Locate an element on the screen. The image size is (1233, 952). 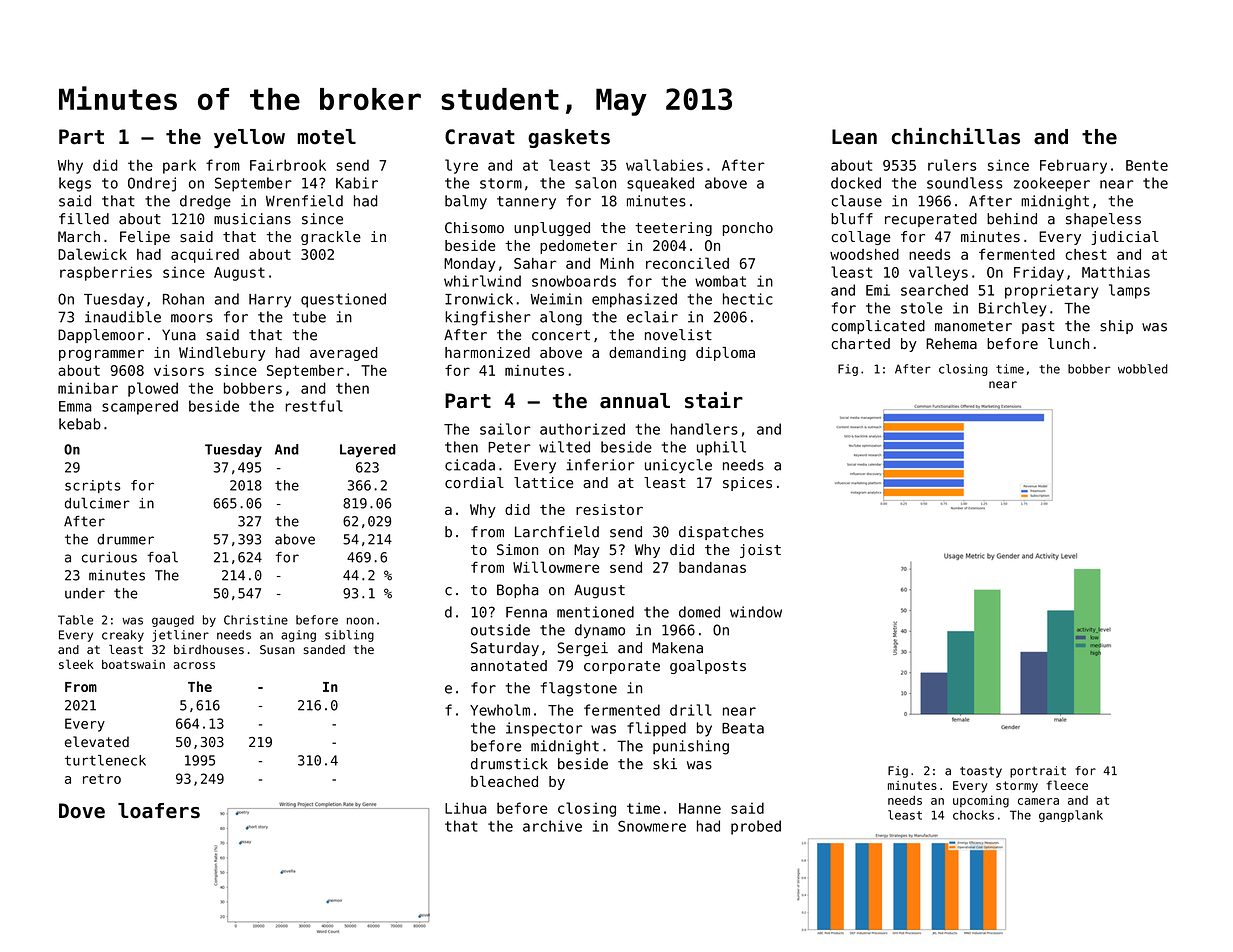
balmy is located at coordinates (466, 202).
